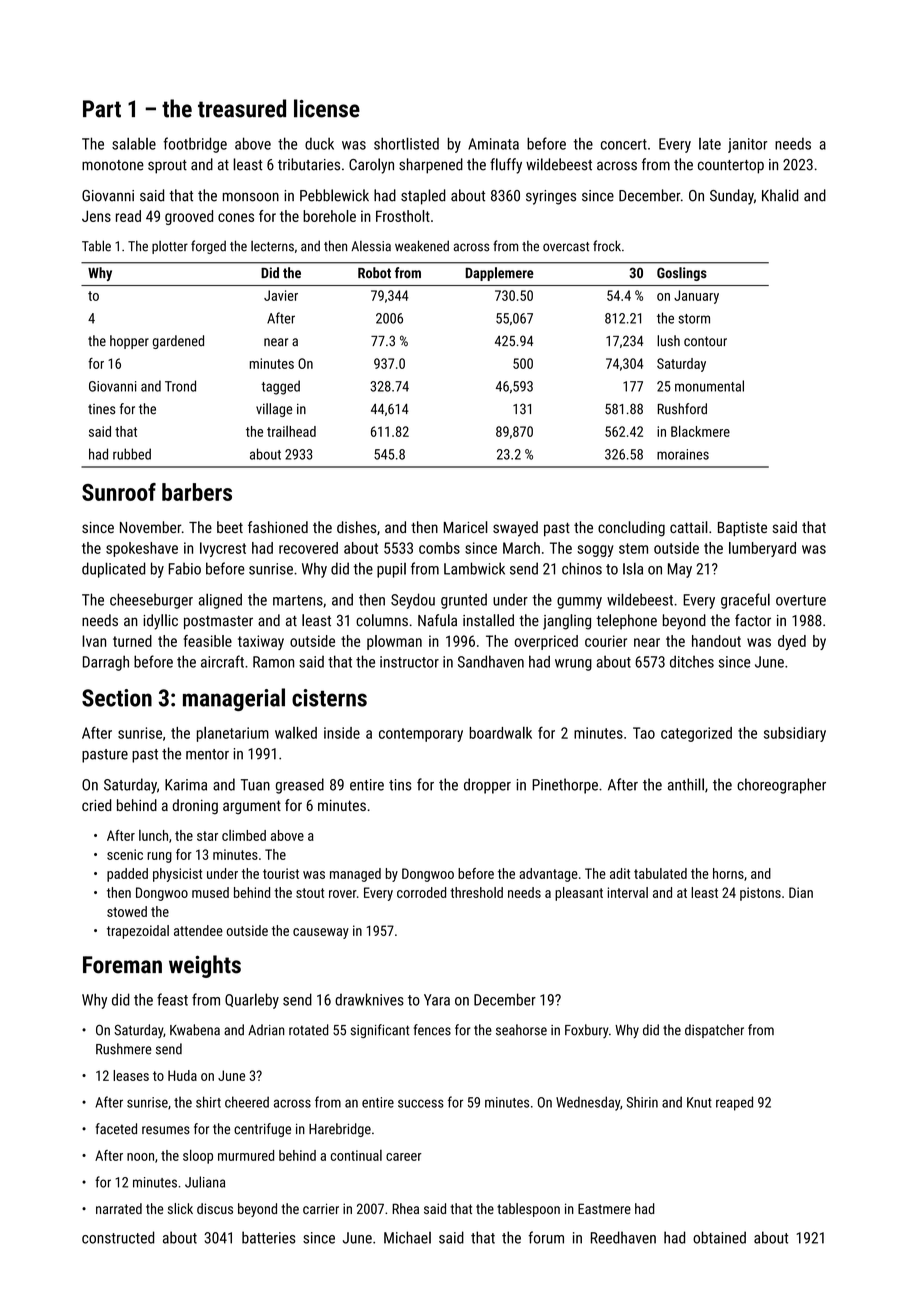 The height and width of the screenshot is (1316, 908). I want to click on janitor, so click(747, 145).
